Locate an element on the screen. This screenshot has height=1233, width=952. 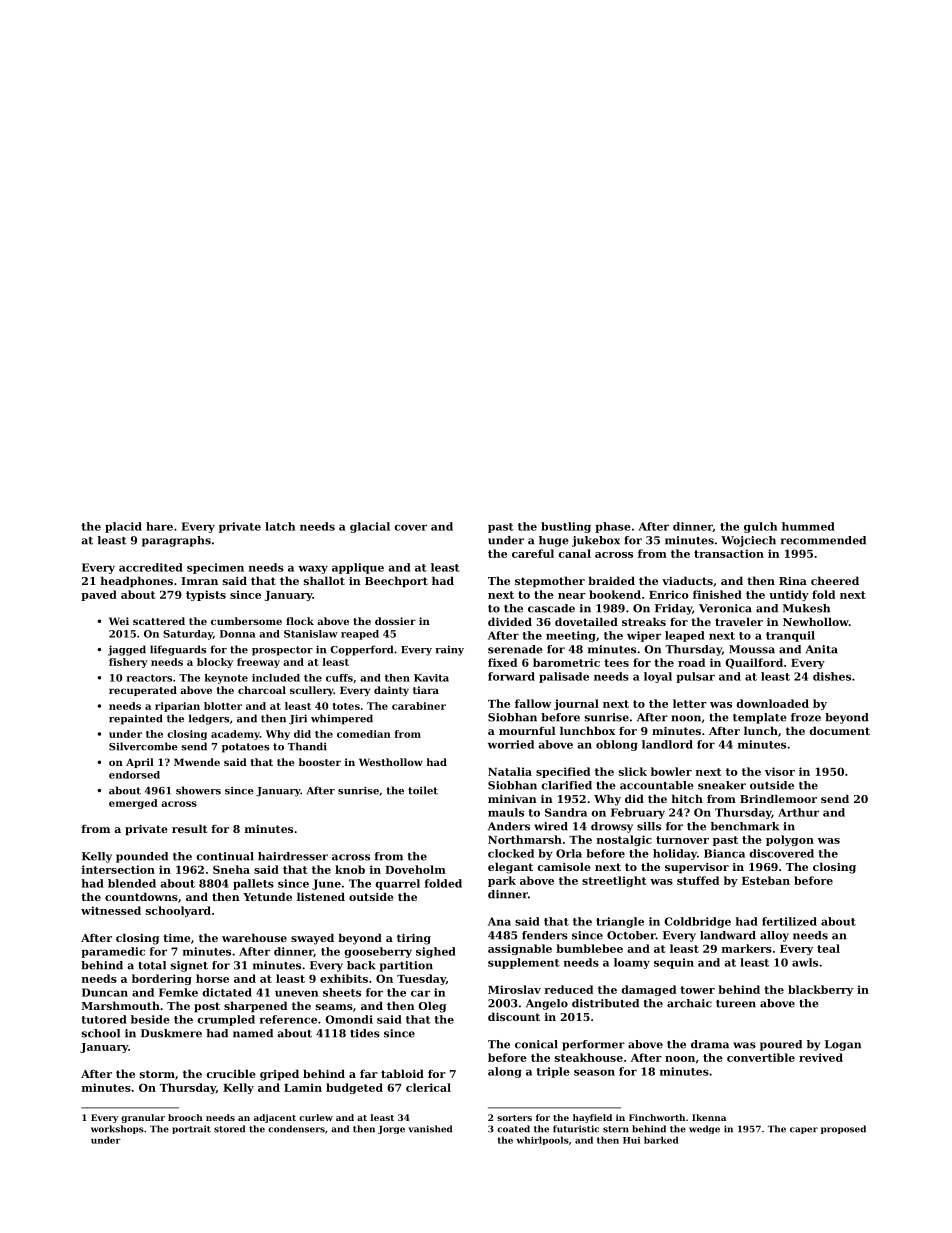
hare is located at coordinates (159, 526).
